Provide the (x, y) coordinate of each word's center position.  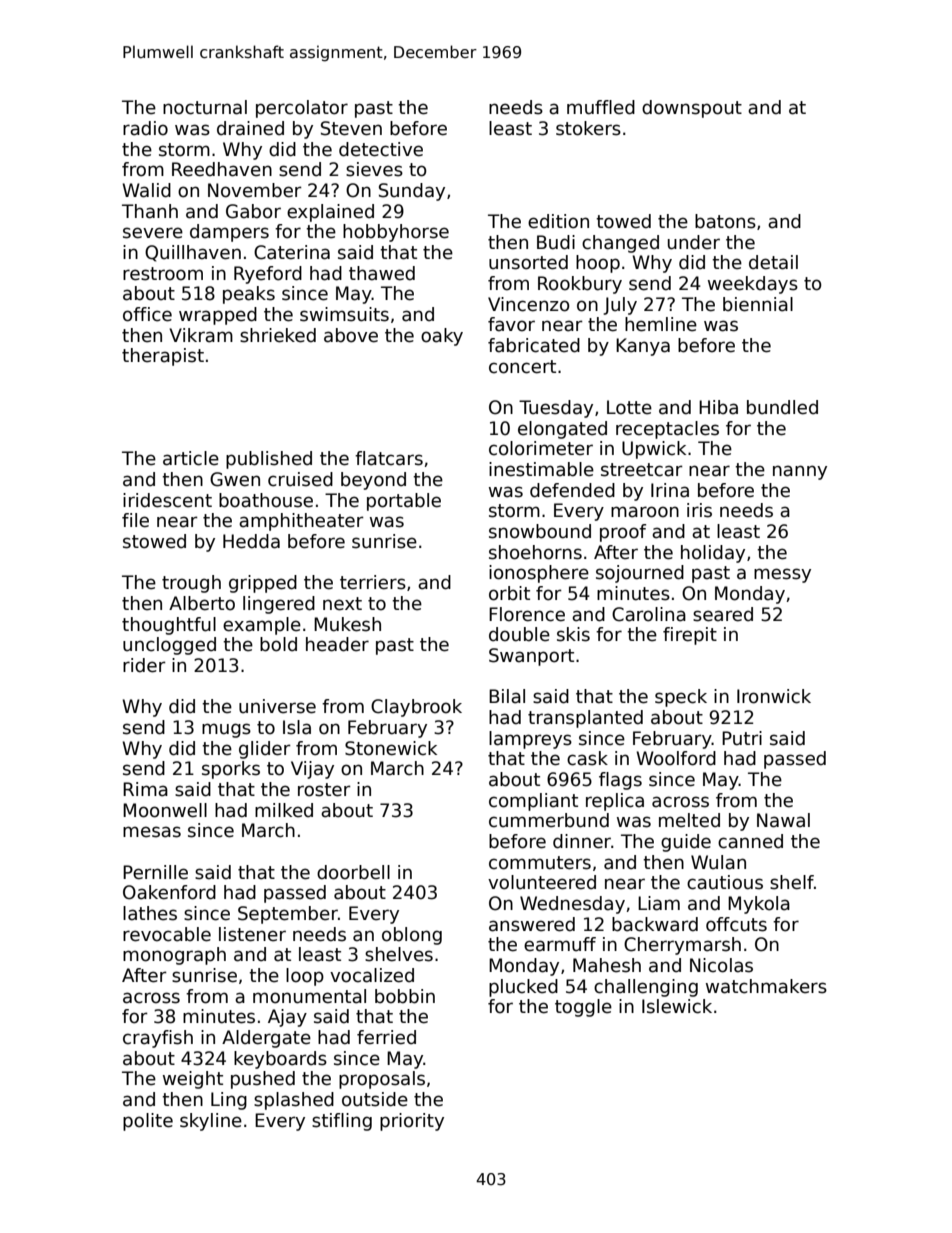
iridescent (167, 500)
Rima (145, 789)
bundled (782, 407)
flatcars (389, 458)
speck (681, 698)
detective (381, 149)
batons (725, 221)
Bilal (507, 696)
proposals (382, 1080)
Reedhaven (222, 169)
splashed (294, 1101)
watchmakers (766, 986)
